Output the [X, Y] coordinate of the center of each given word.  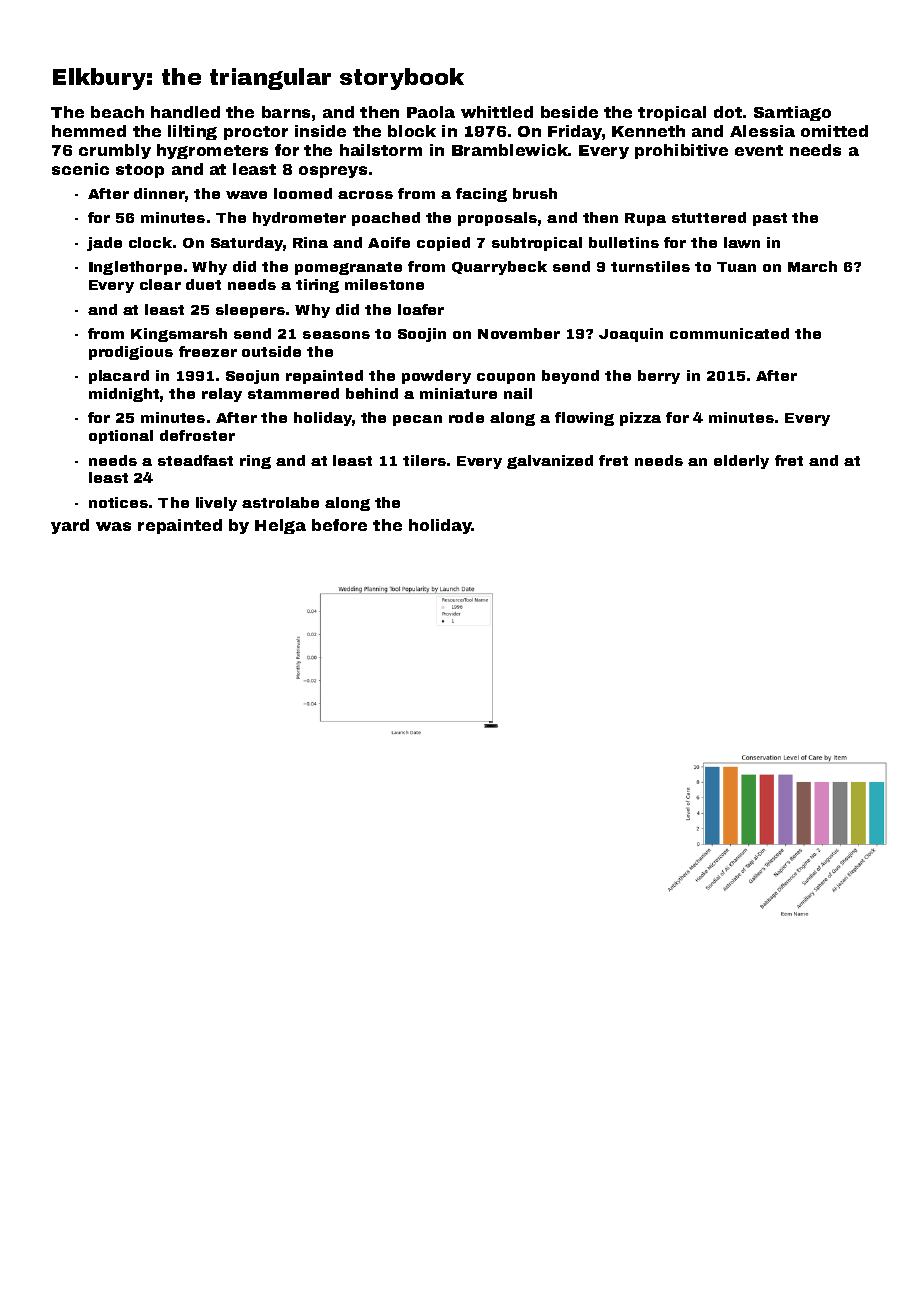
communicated [729, 333]
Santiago [792, 113]
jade [104, 244]
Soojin [422, 335]
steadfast [195, 460]
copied [443, 244]
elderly [741, 462]
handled [185, 112]
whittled [497, 112]
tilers [424, 460]
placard [119, 377]
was [113, 526]
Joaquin [631, 335]
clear [160, 284]
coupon [506, 378]
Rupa [645, 219]
